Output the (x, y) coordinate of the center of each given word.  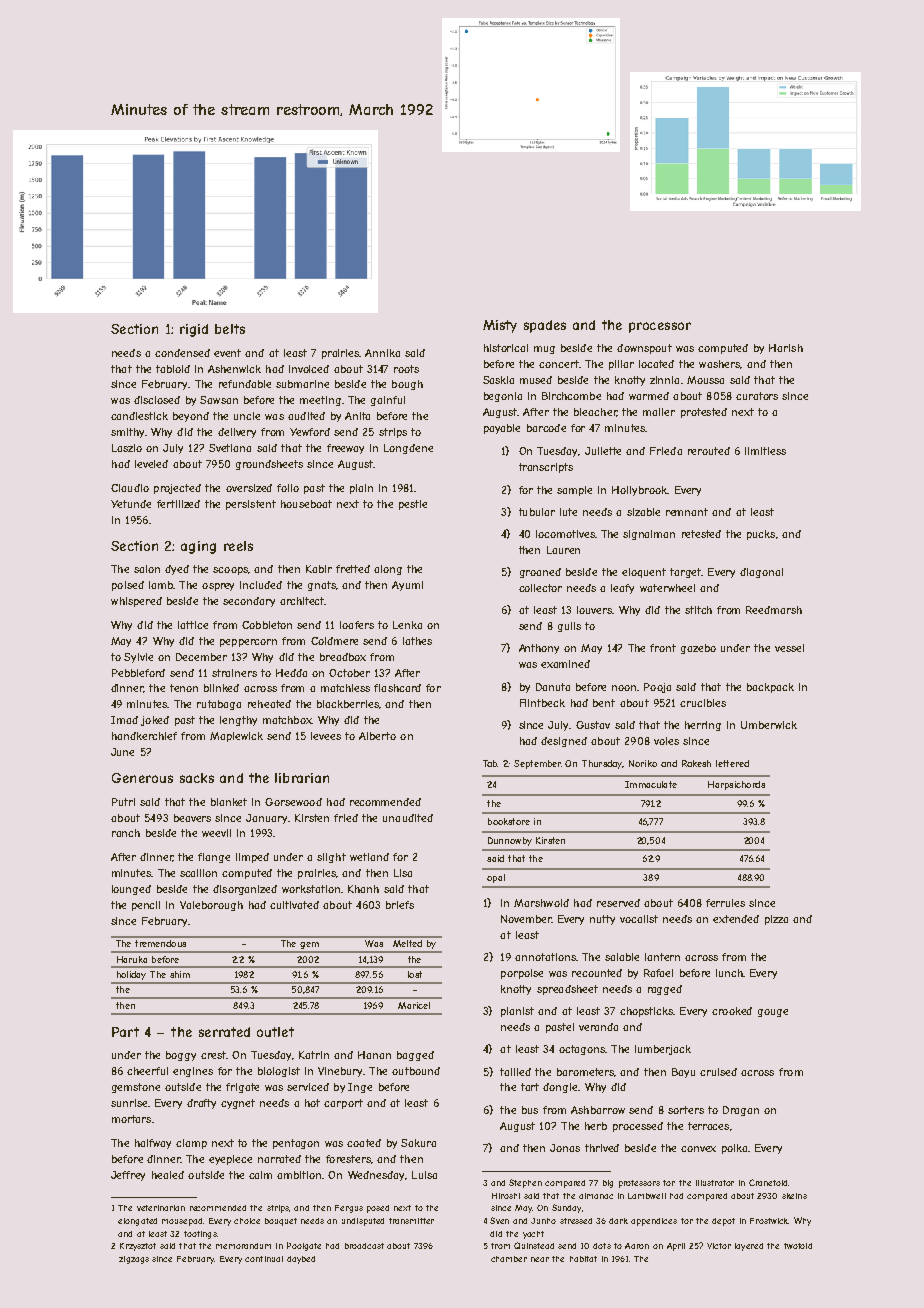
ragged (665, 990)
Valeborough (211, 906)
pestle (413, 505)
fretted (353, 569)
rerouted (709, 451)
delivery (237, 433)
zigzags (134, 1260)
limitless (765, 451)
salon (147, 569)
